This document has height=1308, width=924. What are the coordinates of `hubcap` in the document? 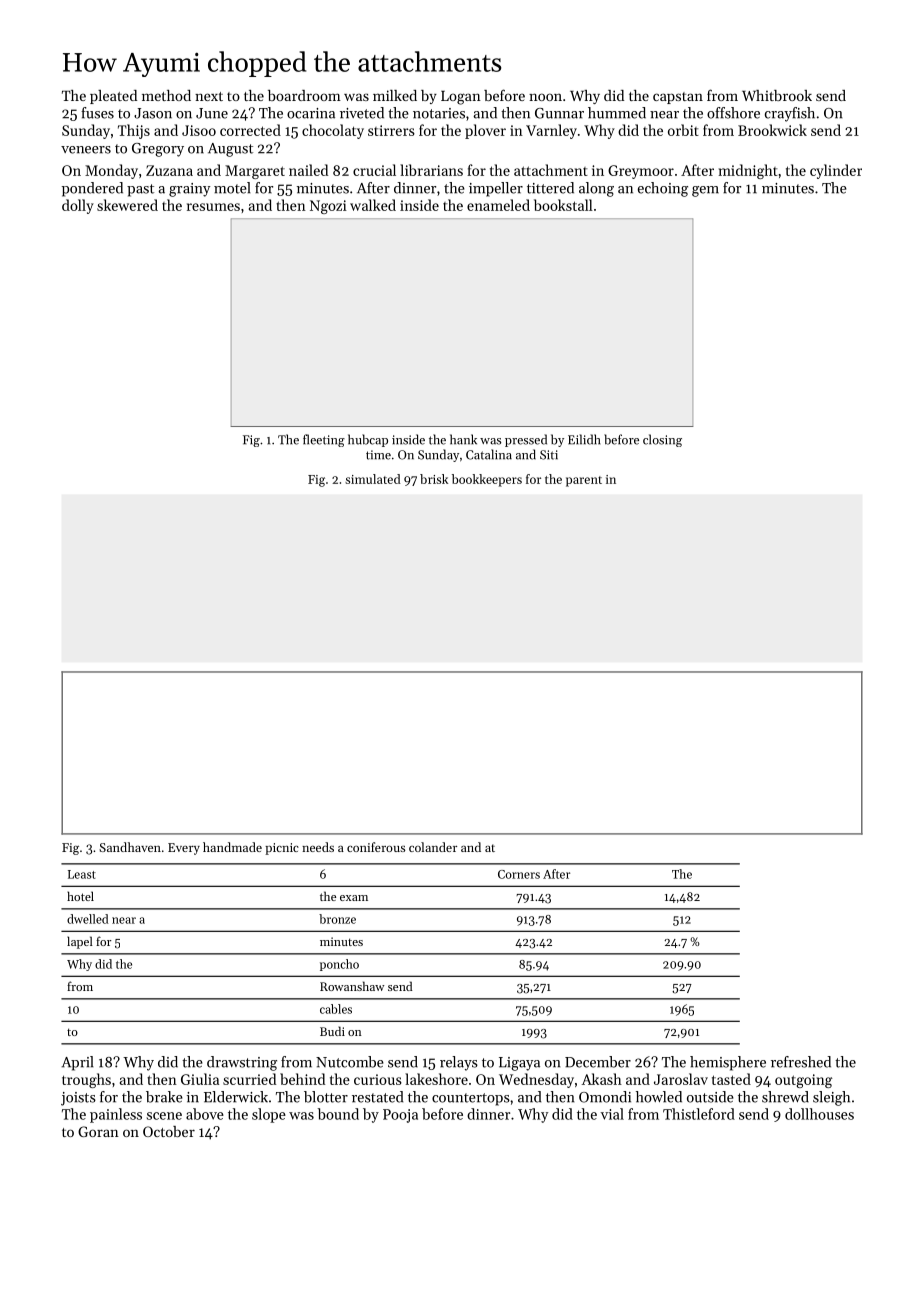 It's located at (368, 440).
